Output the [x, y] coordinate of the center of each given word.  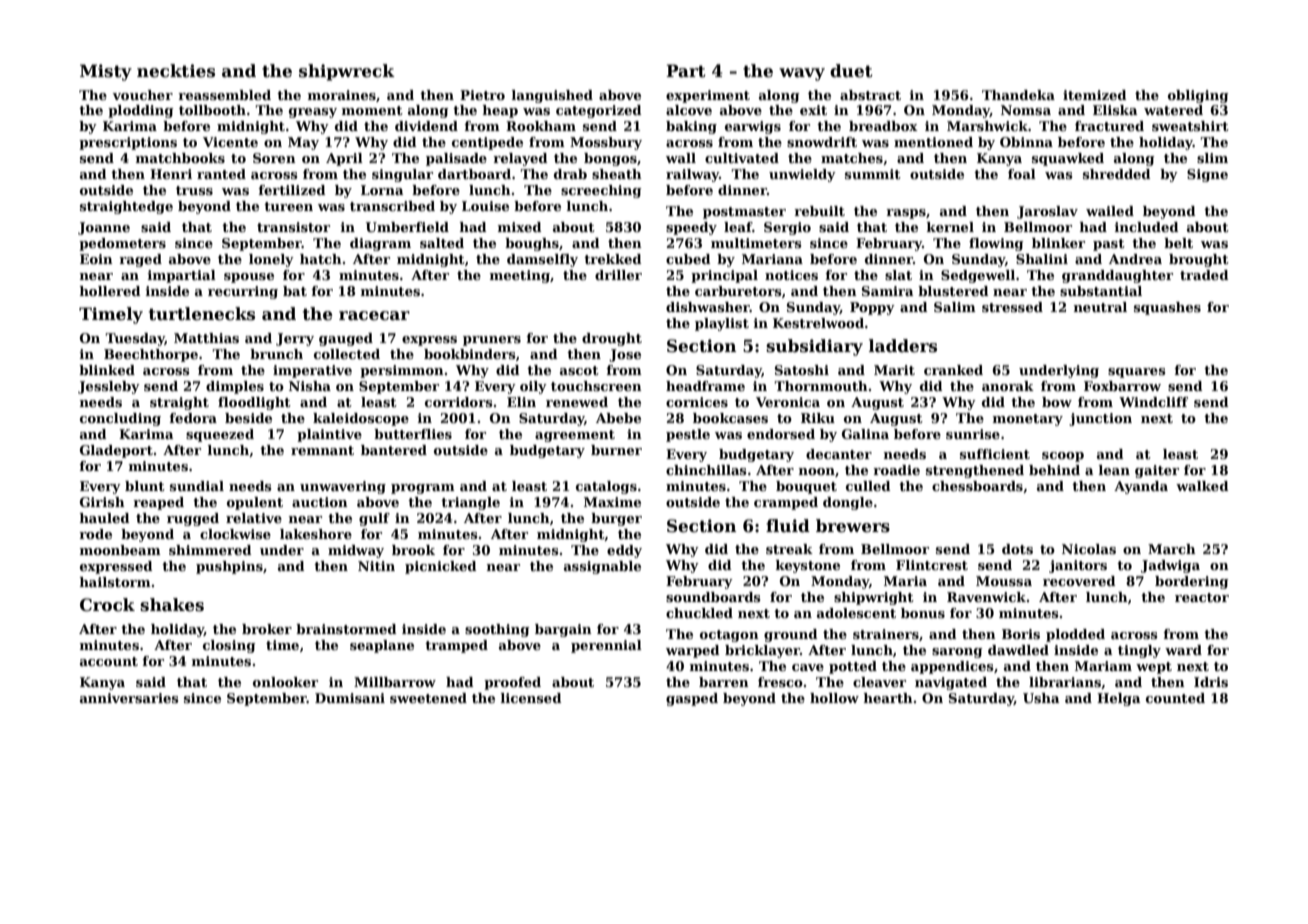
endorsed [781, 434]
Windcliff [1153, 402]
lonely [271, 260]
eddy [624, 551]
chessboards [977, 486]
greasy [313, 113]
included [1147, 227]
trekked [613, 259]
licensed [531, 698]
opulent [255, 503]
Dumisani [350, 698]
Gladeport [116, 451]
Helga [1119, 699]
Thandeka [1018, 95]
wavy [802, 74]
